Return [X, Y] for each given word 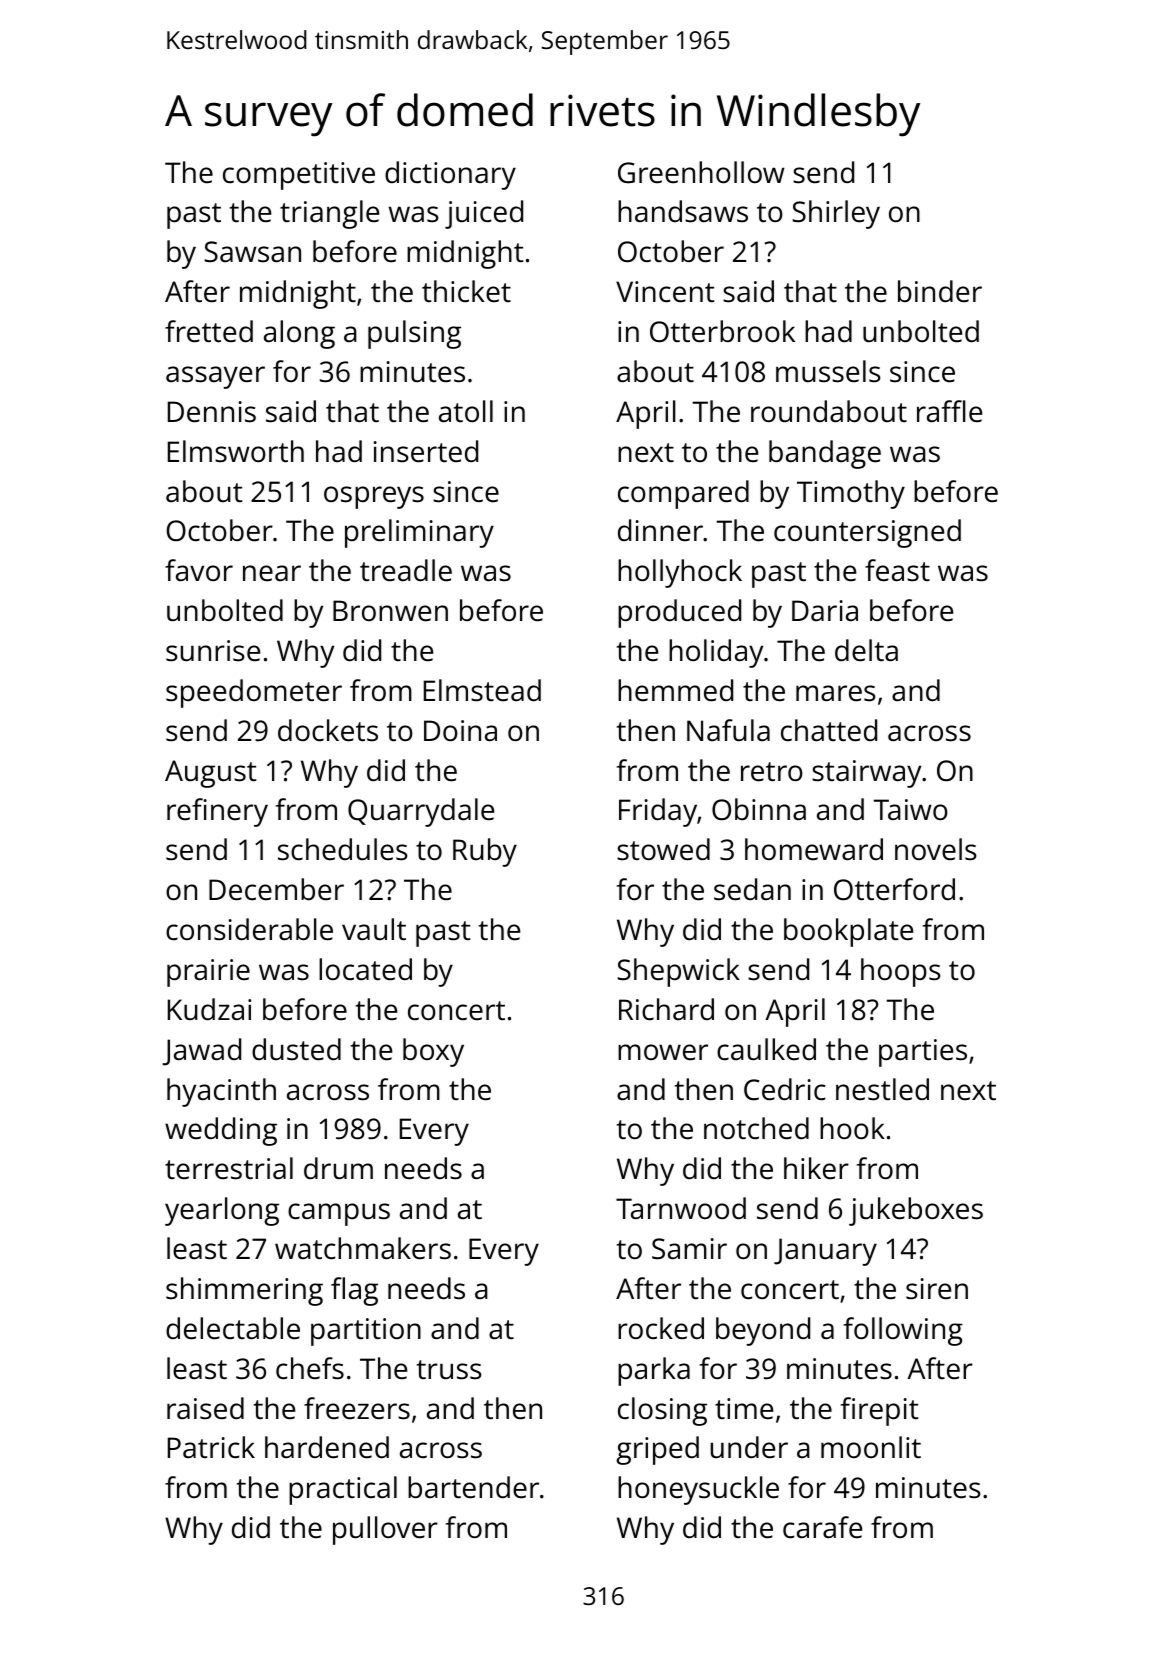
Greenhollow [701, 172]
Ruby [485, 852]
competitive [299, 176]
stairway [866, 774]
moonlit [871, 1447]
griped [657, 1450]
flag [354, 1291]
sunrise [213, 651]
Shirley [836, 214]
